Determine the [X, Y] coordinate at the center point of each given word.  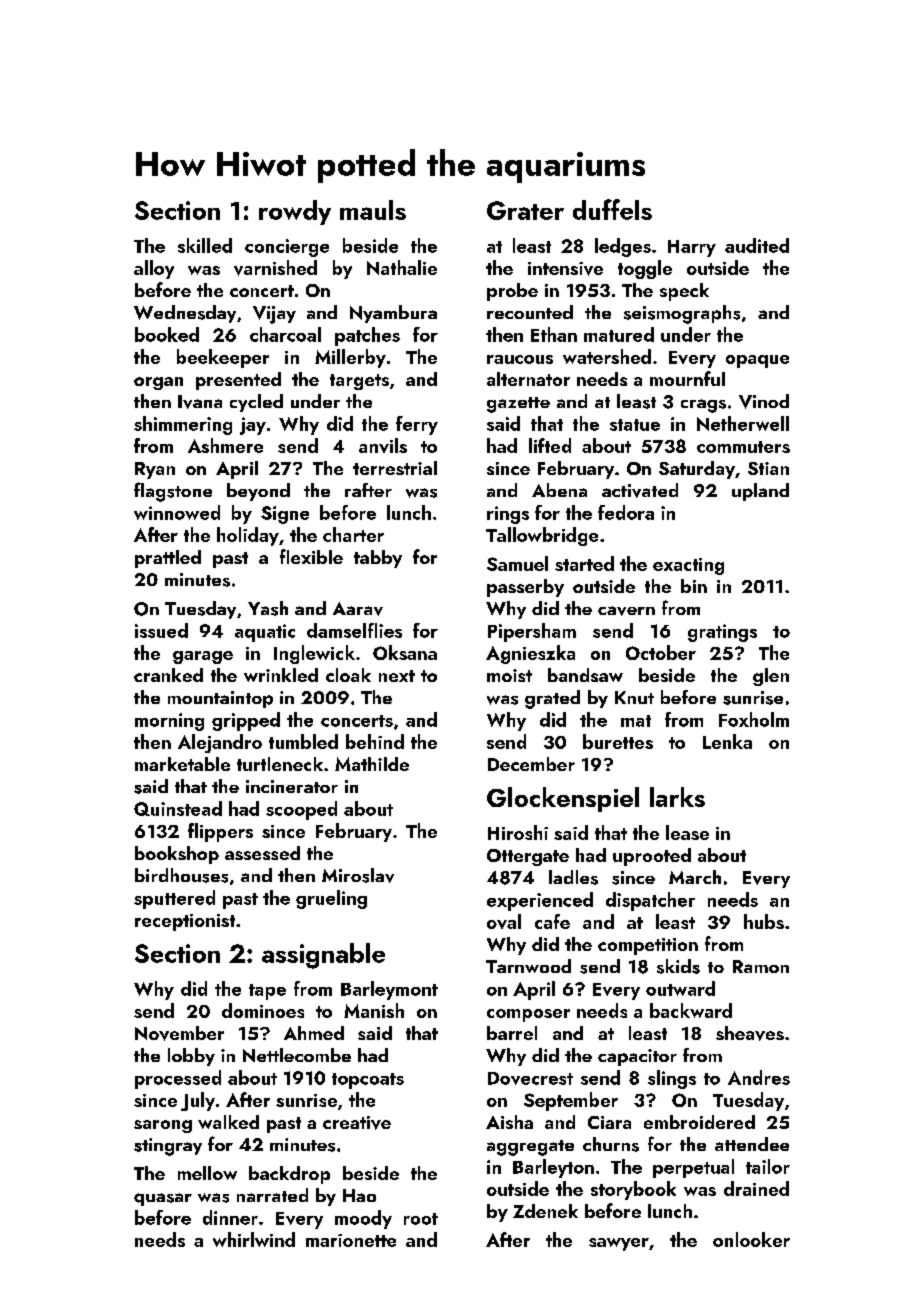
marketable [182, 764]
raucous [520, 359]
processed [178, 1079]
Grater [525, 210]
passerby [525, 588]
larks [677, 797]
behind [375, 741]
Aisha [509, 1122]
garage [203, 657]
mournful [687, 378]
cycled [256, 403]
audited [757, 245]
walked [228, 1122]
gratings [722, 633]
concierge [287, 248]
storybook [633, 1190]
